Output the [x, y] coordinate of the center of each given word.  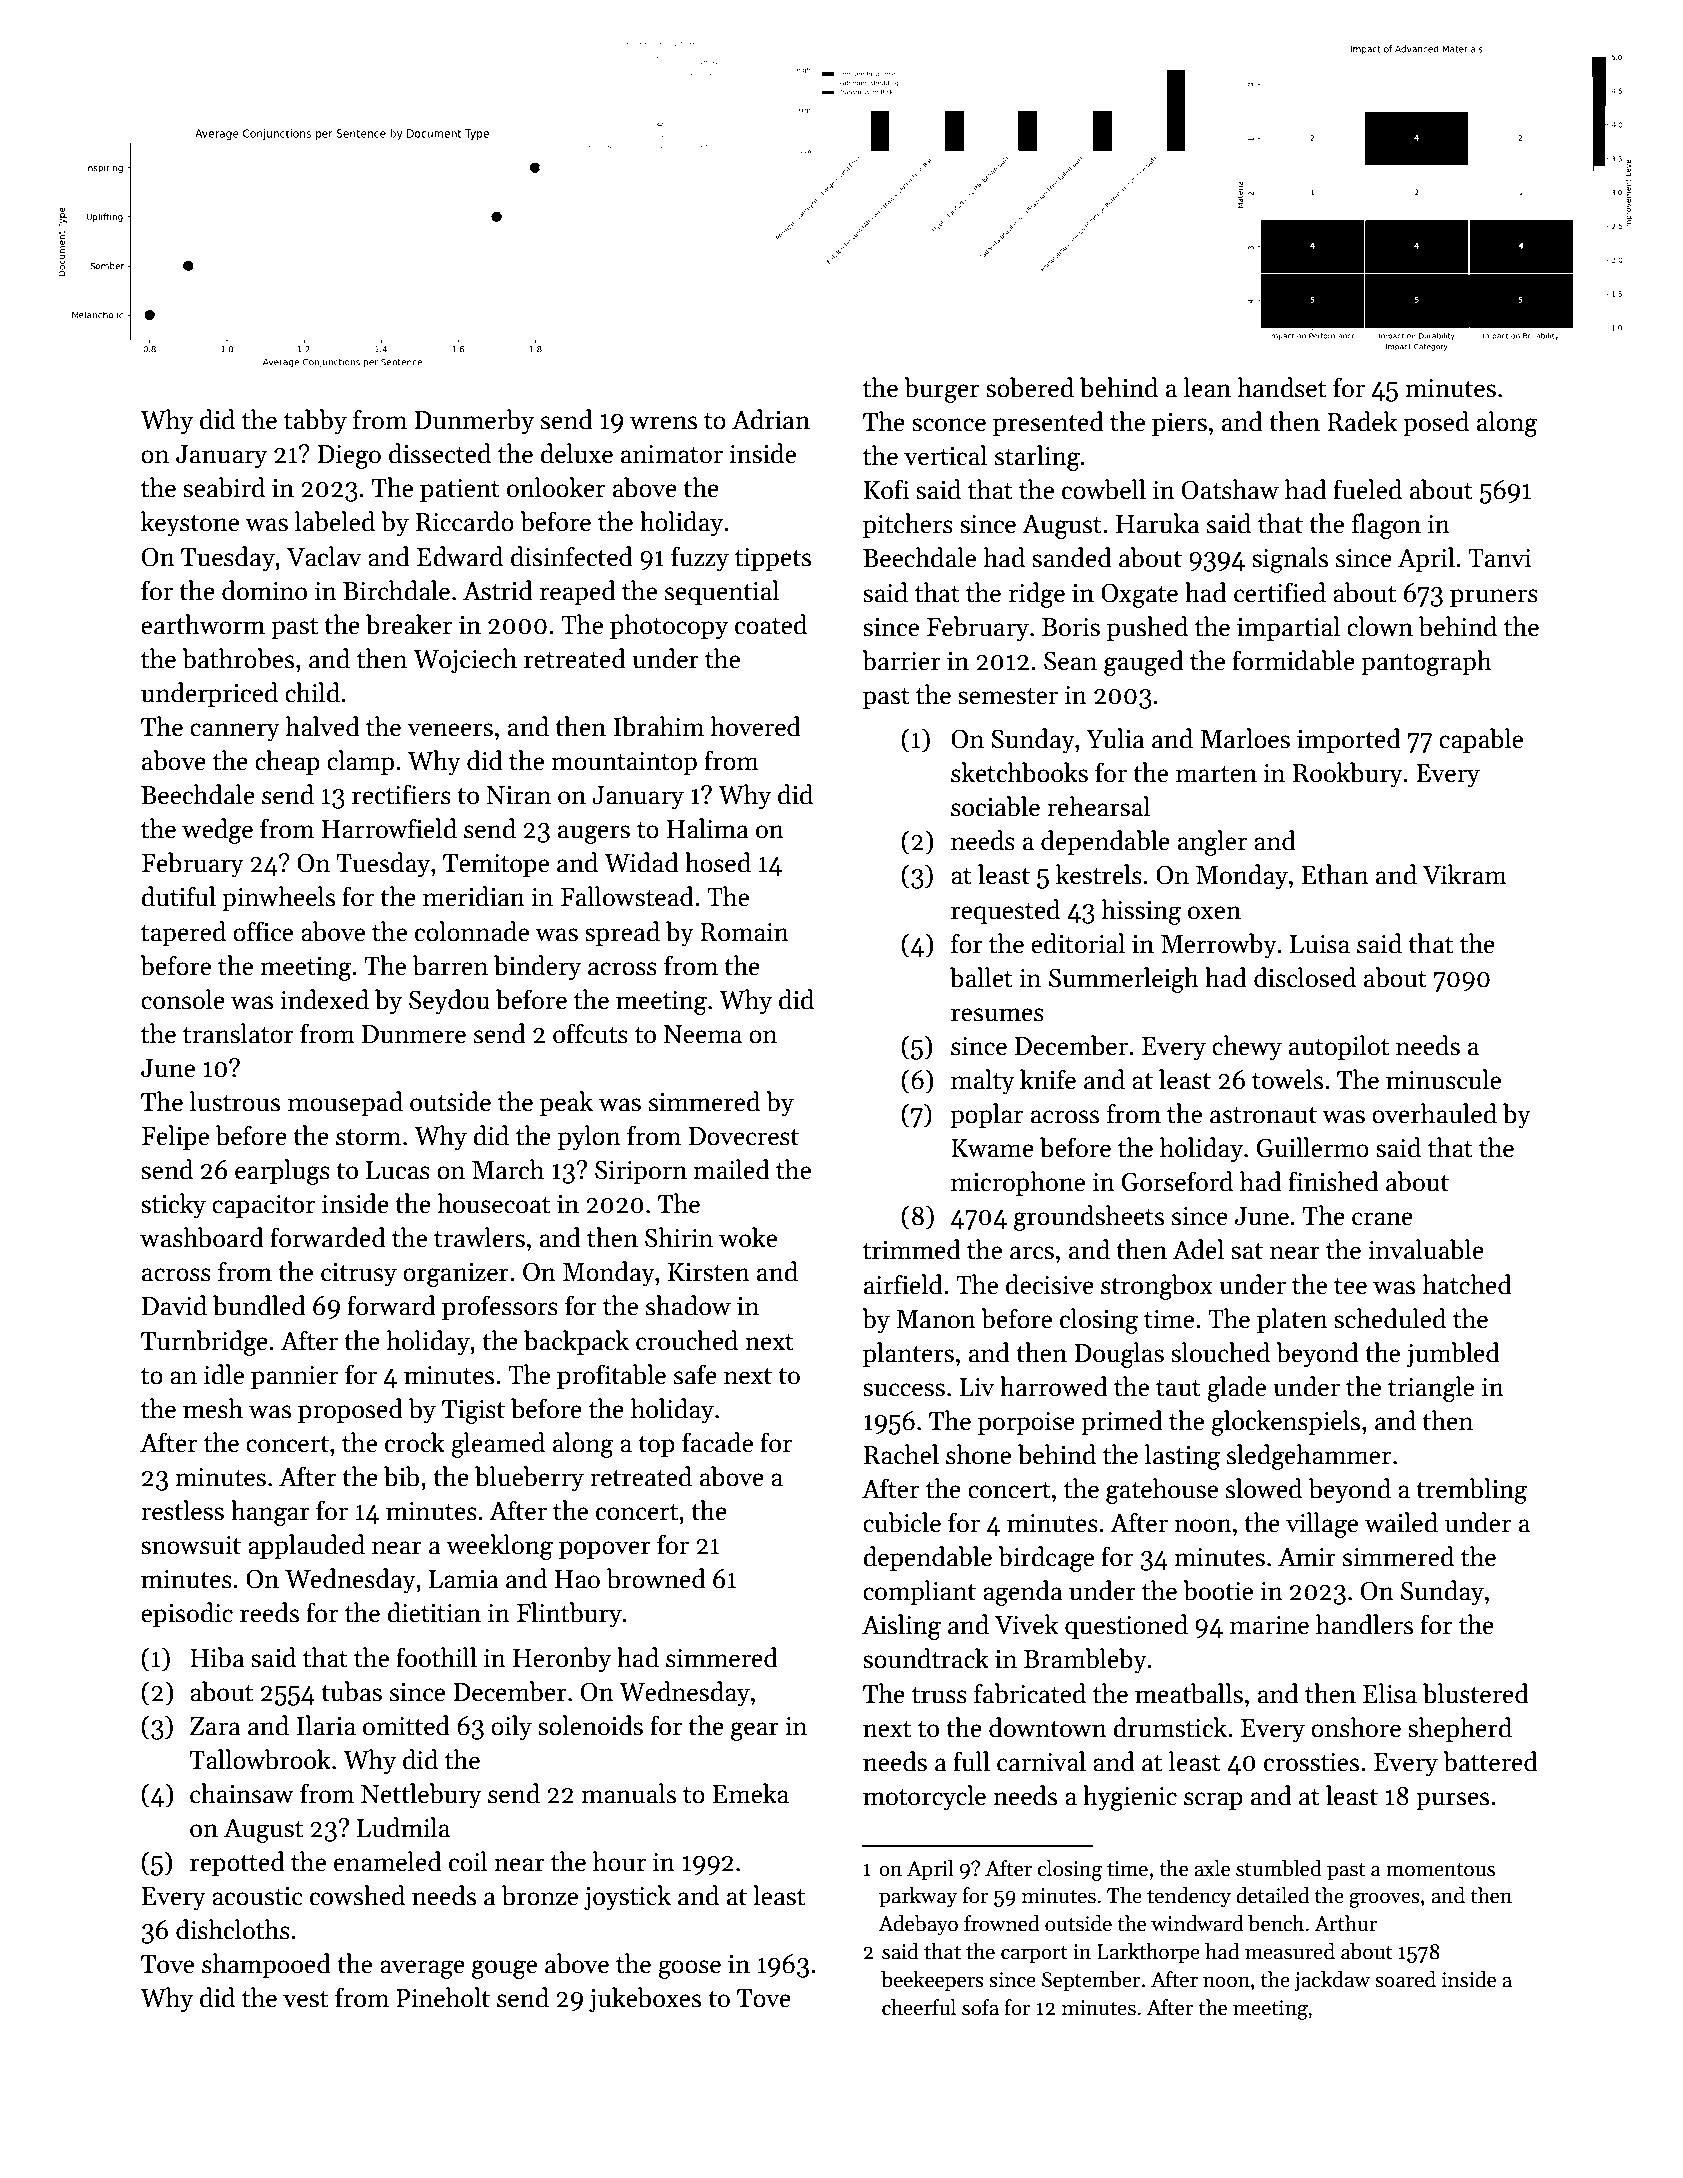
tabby [315, 422]
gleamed [498, 1445]
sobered [1030, 387]
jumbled [1453, 1355]
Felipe [175, 1137]
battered [1490, 1761]
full [971, 1761]
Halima [708, 828]
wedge [217, 831]
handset [1281, 387]
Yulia [1115, 738]
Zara [215, 1726]
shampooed [266, 1965]
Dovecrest [744, 1136]
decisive [1050, 1284]
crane [1382, 1219]
